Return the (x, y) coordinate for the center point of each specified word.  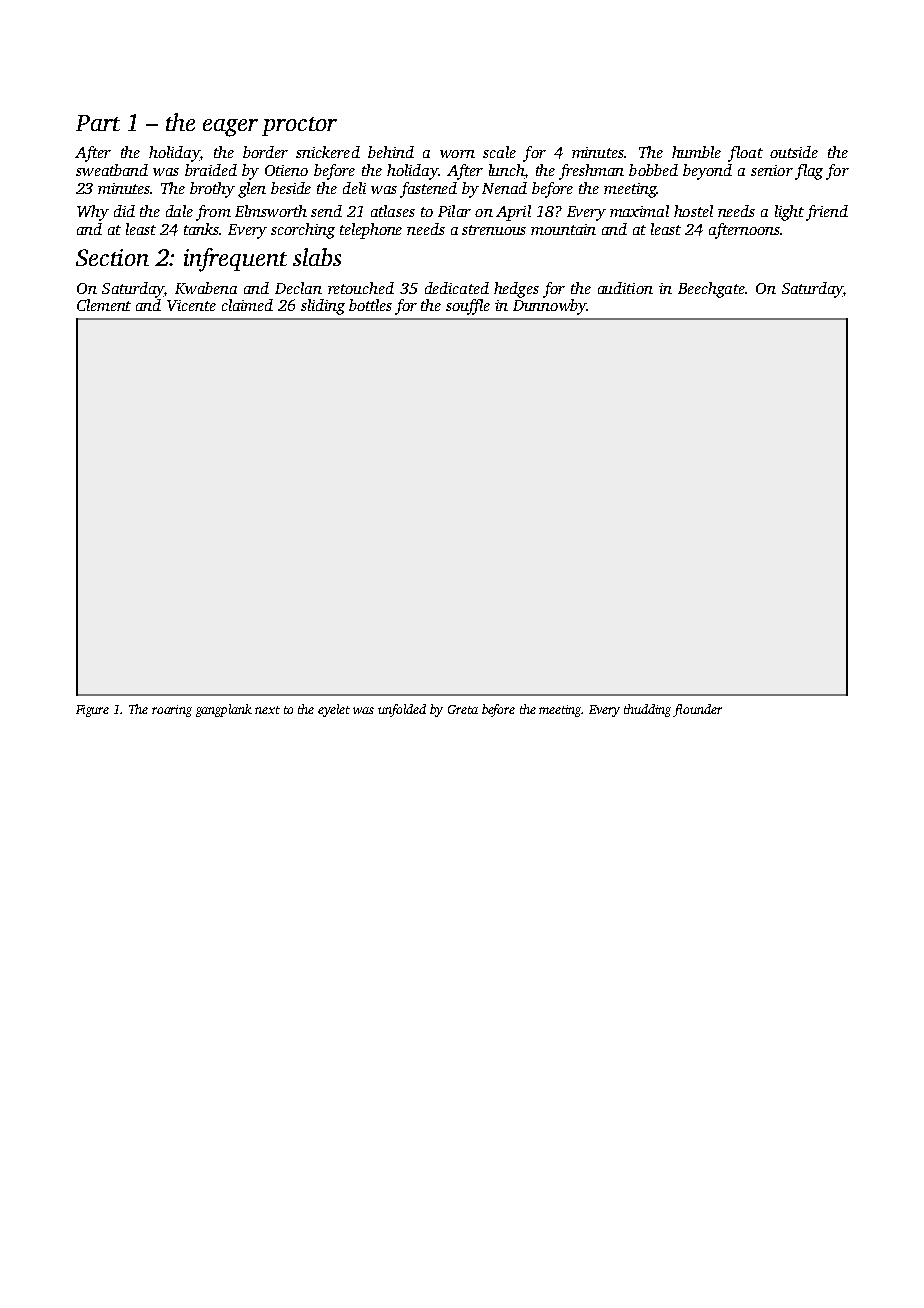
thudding (649, 710)
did (124, 211)
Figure (92, 711)
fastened (428, 190)
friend (827, 213)
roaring (172, 711)
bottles (370, 305)
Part (98, 123)
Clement (104, 305)
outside (794, 152)
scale (499, 152)
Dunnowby (550, 307)
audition (625, 288)
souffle (468, 307)
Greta (463, 709)
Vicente (191, 305)
